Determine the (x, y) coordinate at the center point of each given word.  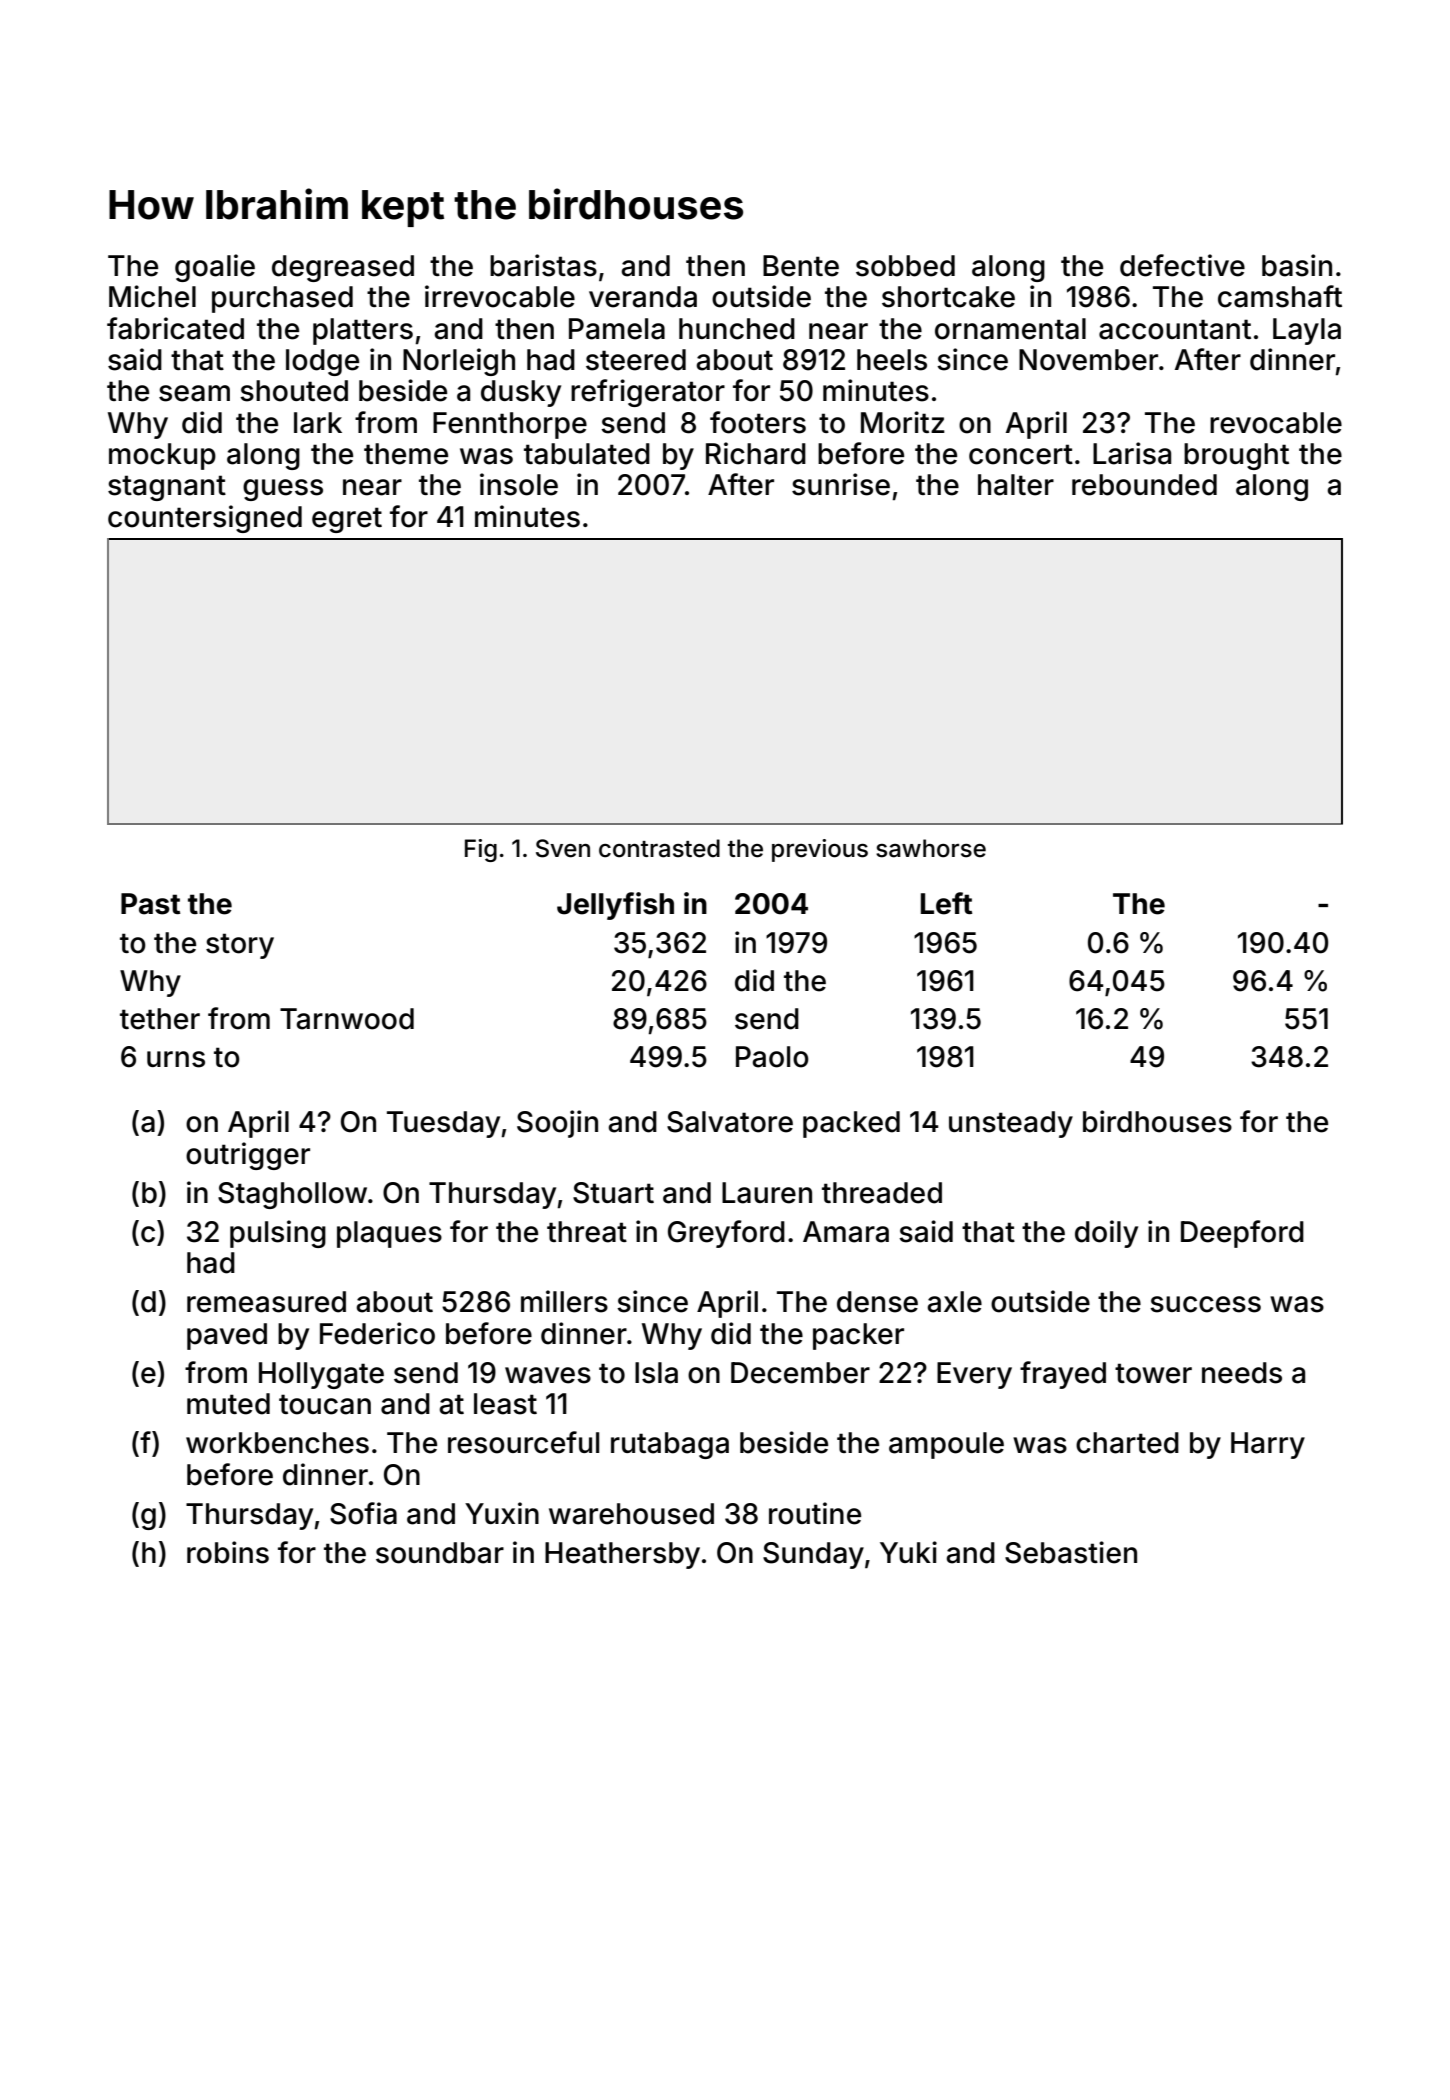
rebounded (1144, 485)
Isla (656, 1373)
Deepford (1242, 1234)
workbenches (277, 1443)
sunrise (841, 484)
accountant (1175, 329)
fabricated (175, 328)
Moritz (903, 422)
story (240, 946)
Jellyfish (615, 906)
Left (946, 903)
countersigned (205, 519)
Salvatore (730, 1122)
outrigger (248, 1156)
